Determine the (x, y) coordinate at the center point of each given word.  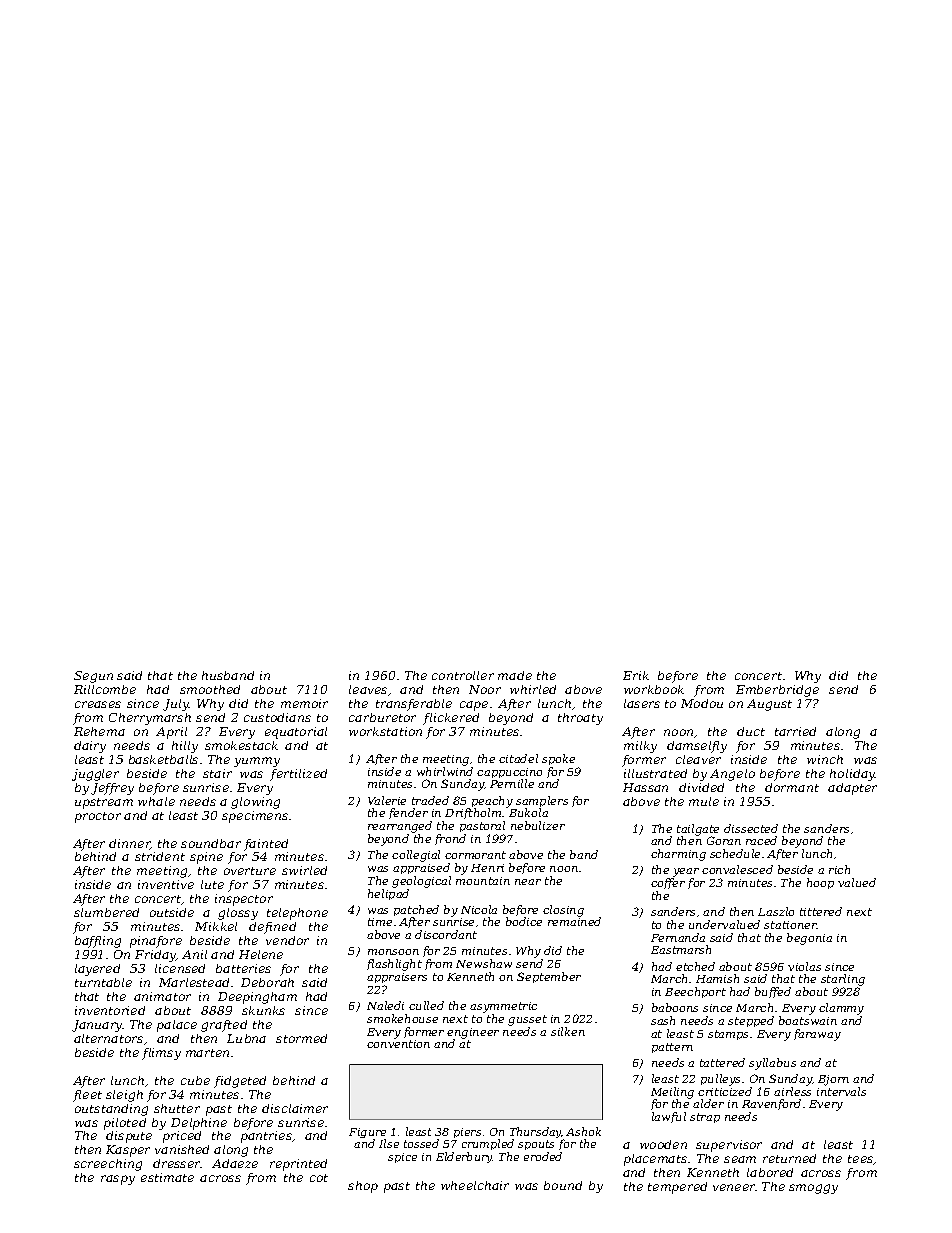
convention (398, 1044)
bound (563, 1185)
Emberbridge (777, 691)
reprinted (298, 1165)
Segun (93, 677)
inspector (244, 900)
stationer (790, 925)
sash (663, 1020)
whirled (533, 689)
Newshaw (484, 963)
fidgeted (240, 1082)
